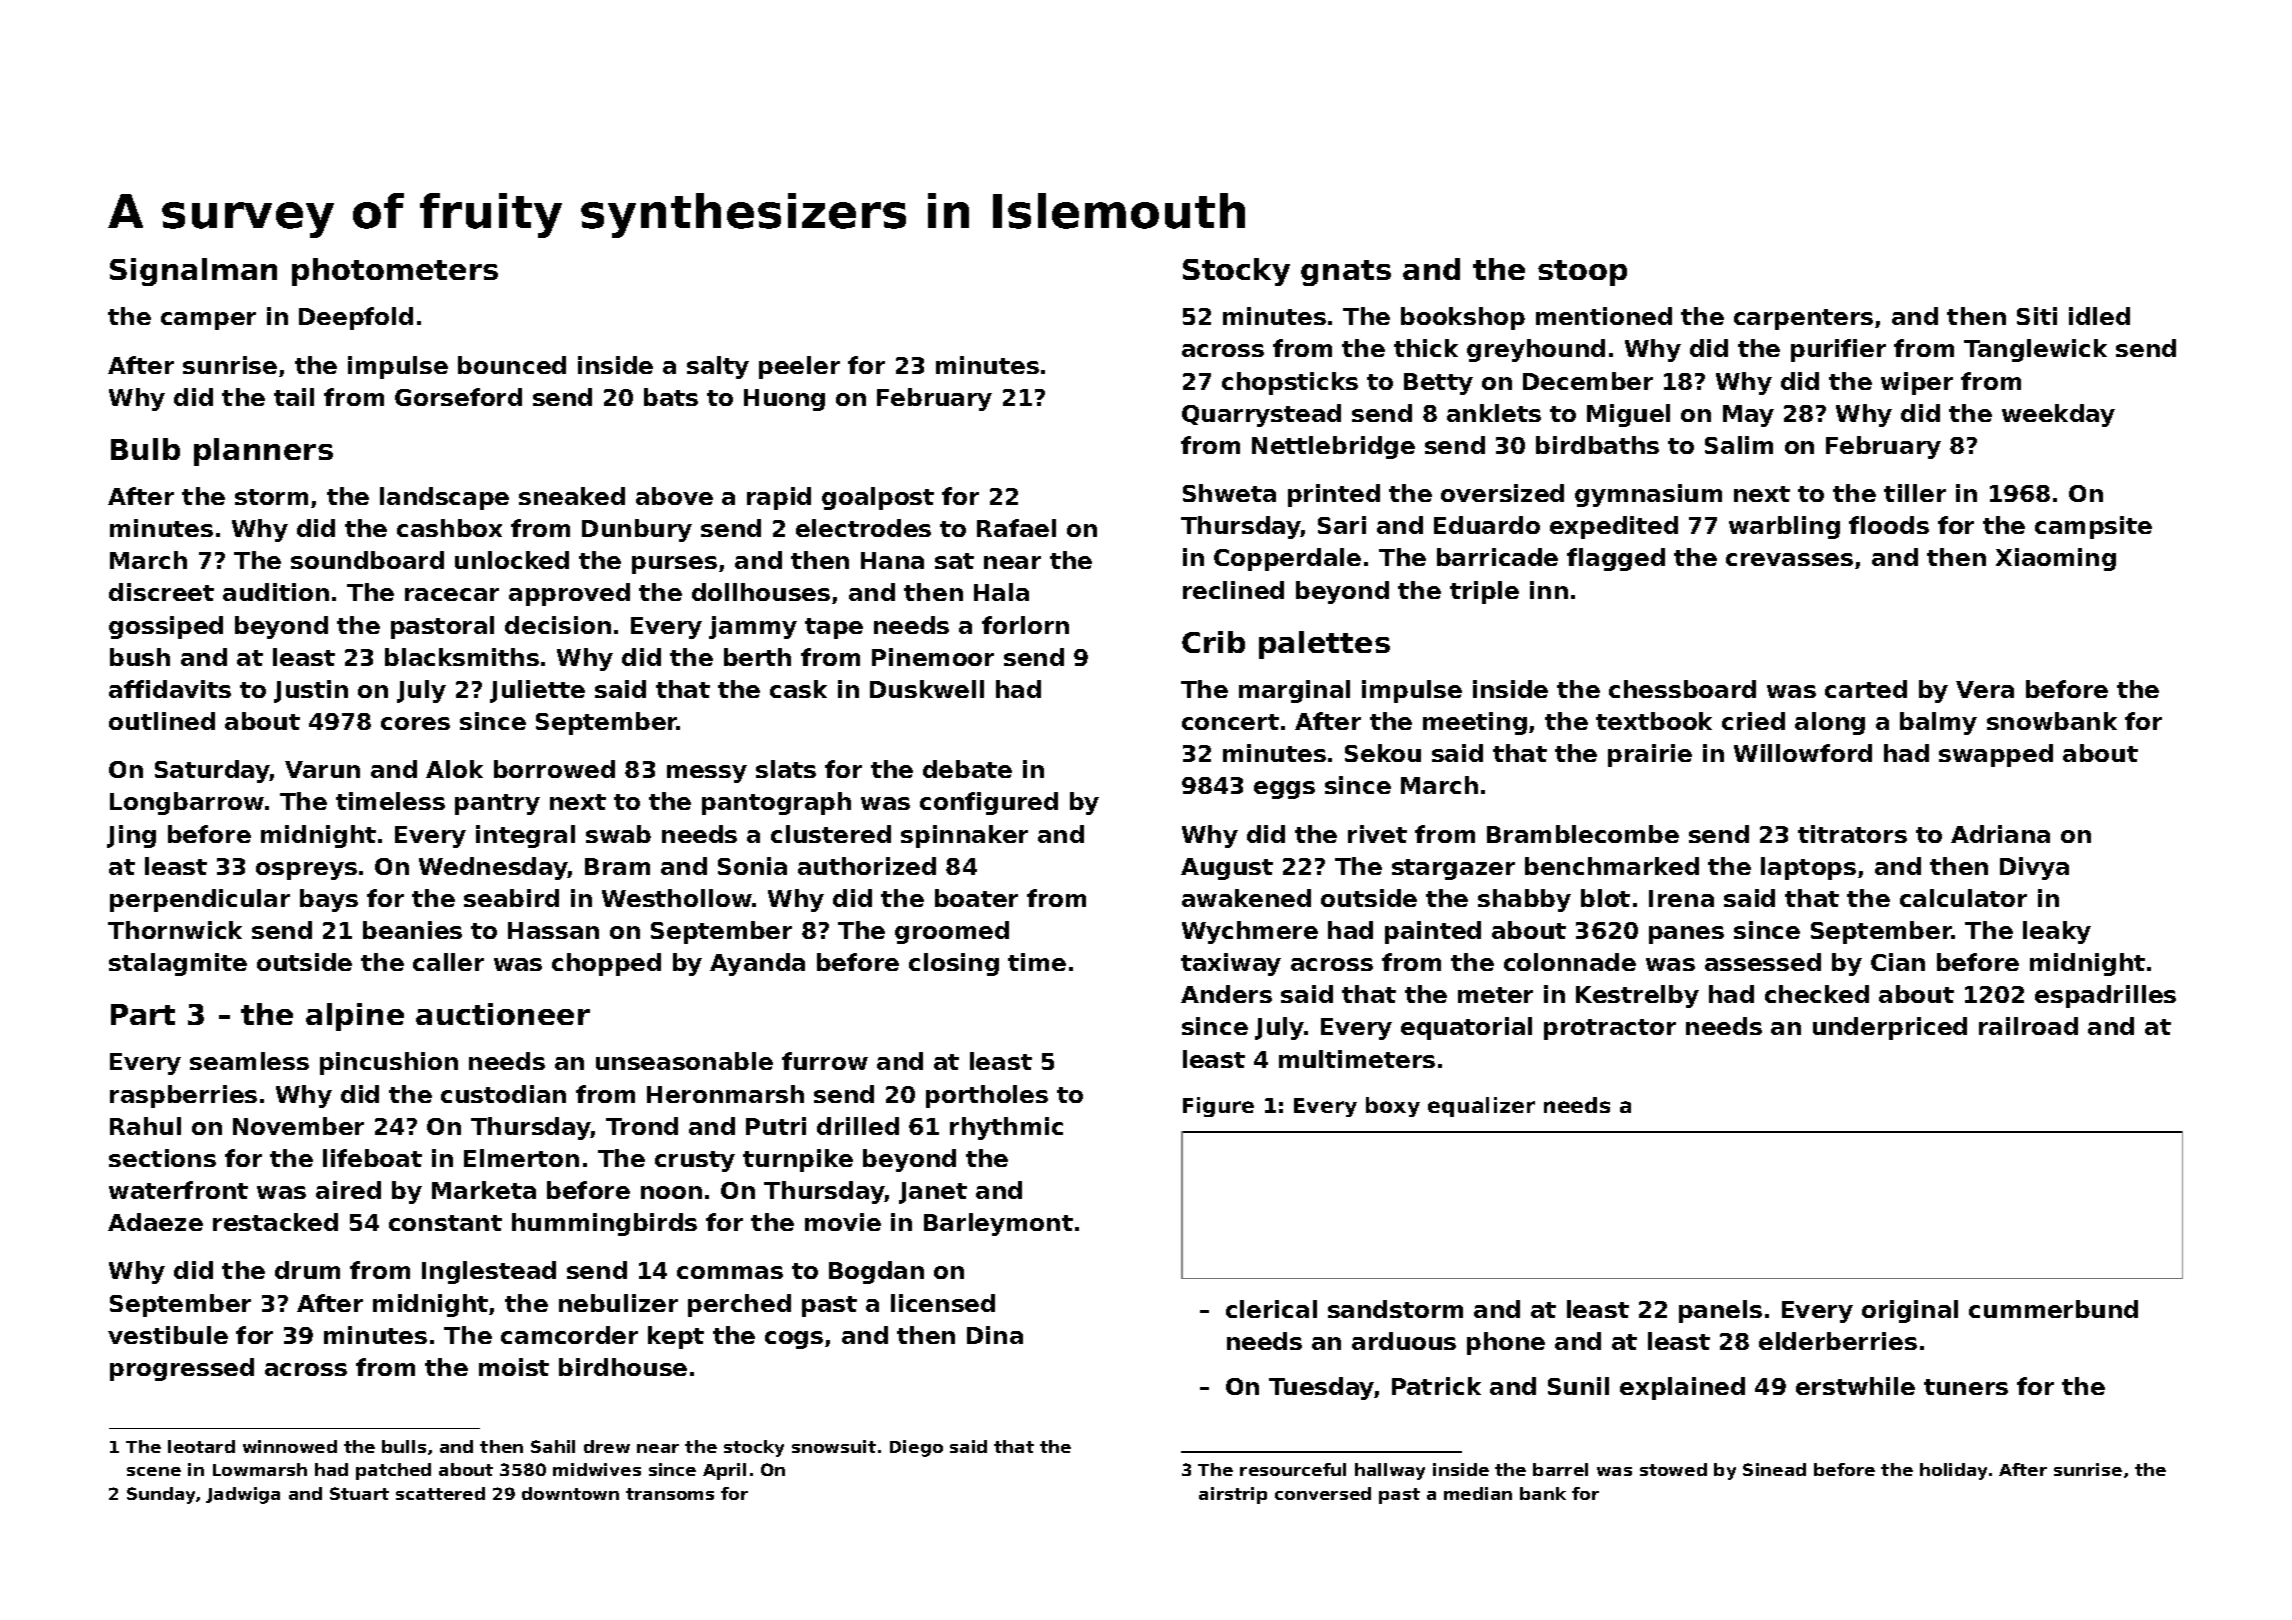 The height and width of the page is (1620, 2292). Describe the element at coordinates (570, 1493) in the page. I see `downtown` at that location.
